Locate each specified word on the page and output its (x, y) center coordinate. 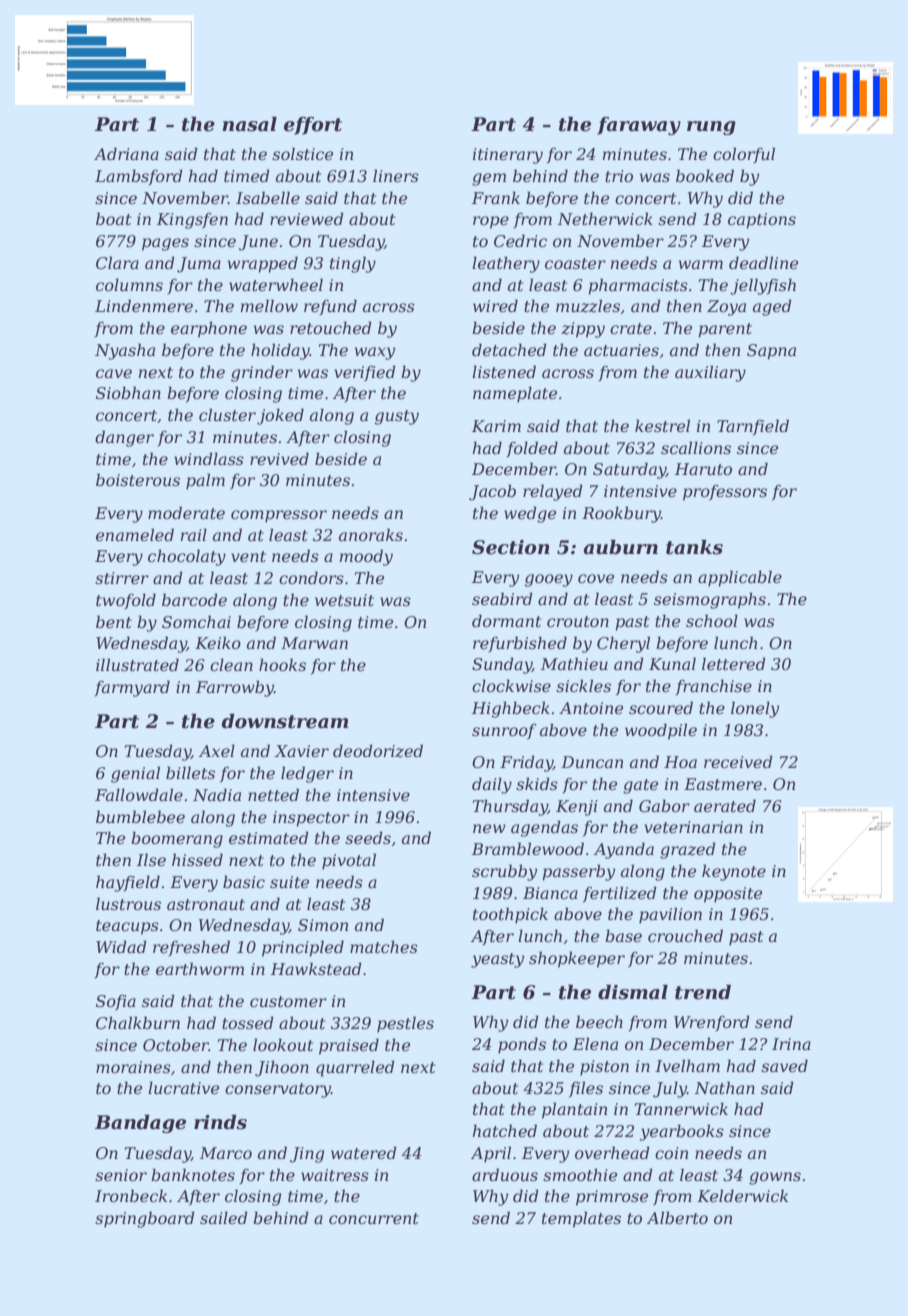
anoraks (371, 534)
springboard (145, 1219)
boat (113, 218)
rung (711, 128)
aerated (725, 805)
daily (492, 785)
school (712, 620)
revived (279, 458)
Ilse (151, 859)
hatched (505, 1130)
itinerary (508, 156)
